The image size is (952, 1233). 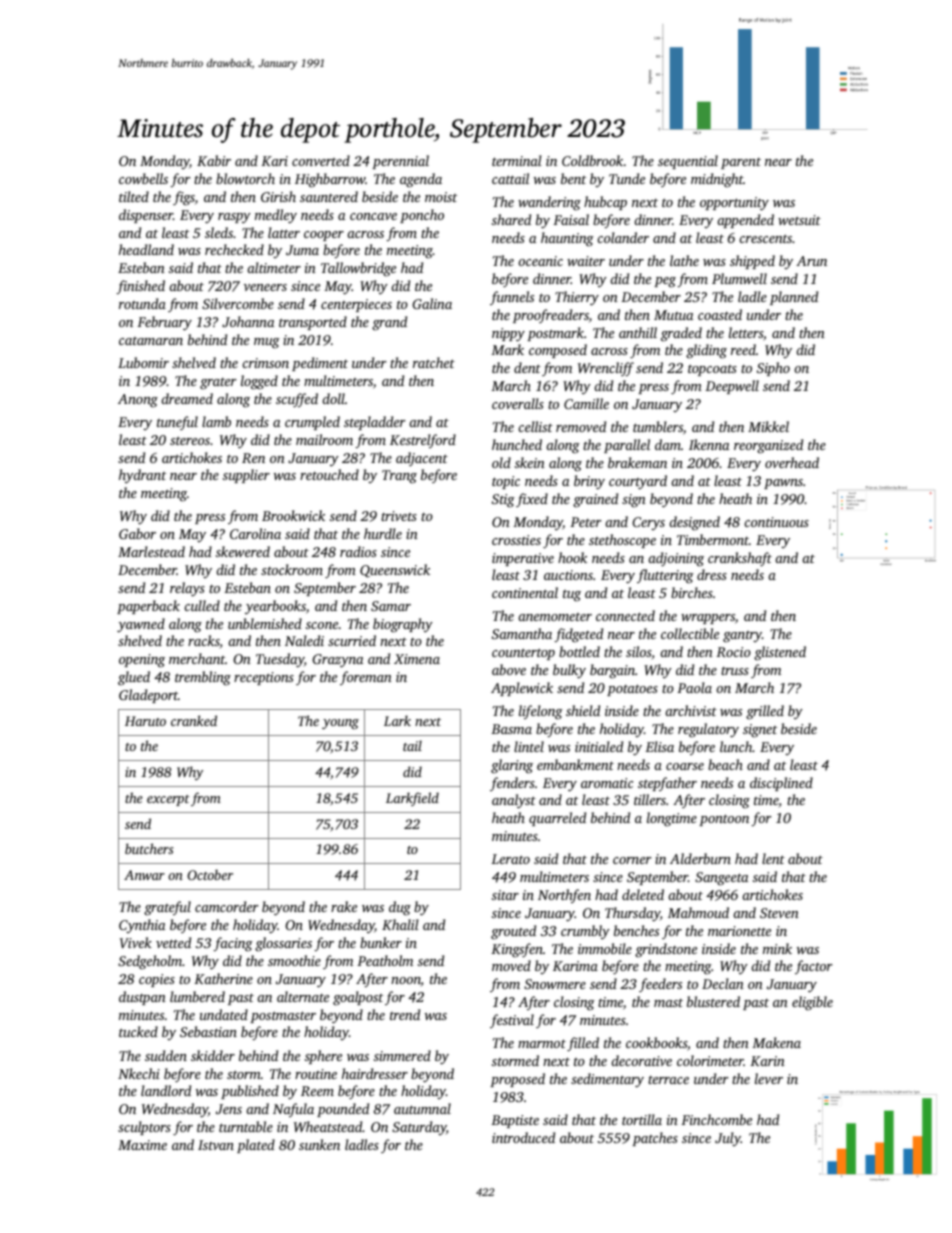 I want to click on Arun, so click(x=811, y=261).
